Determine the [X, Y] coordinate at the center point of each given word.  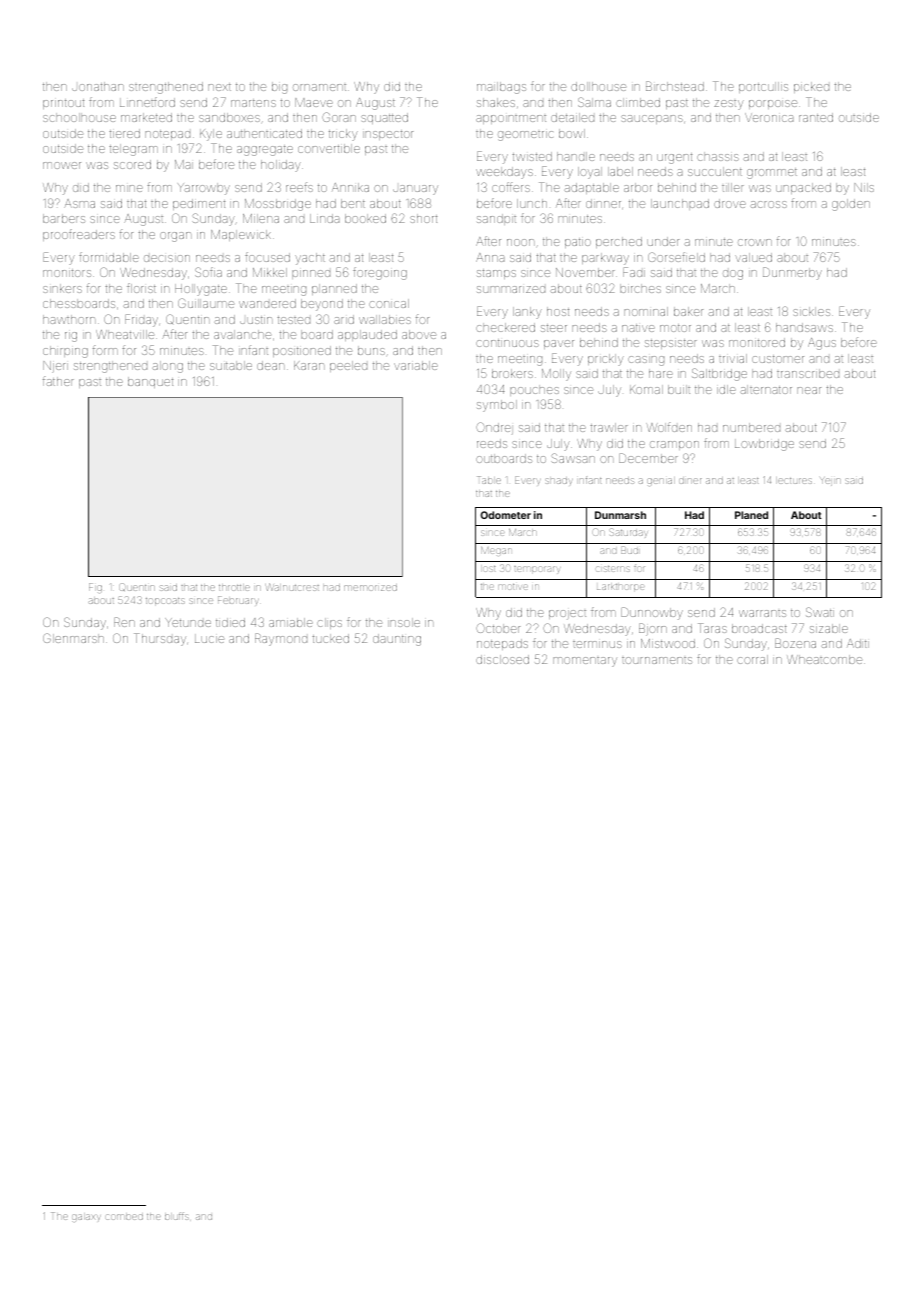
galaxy [86, 1218]
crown [755, 242]
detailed [572, 117]
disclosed [502, 659]
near [809, 390]
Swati [820, 612]
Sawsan [573, 458]
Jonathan [98, 86]
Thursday [160, 639]
